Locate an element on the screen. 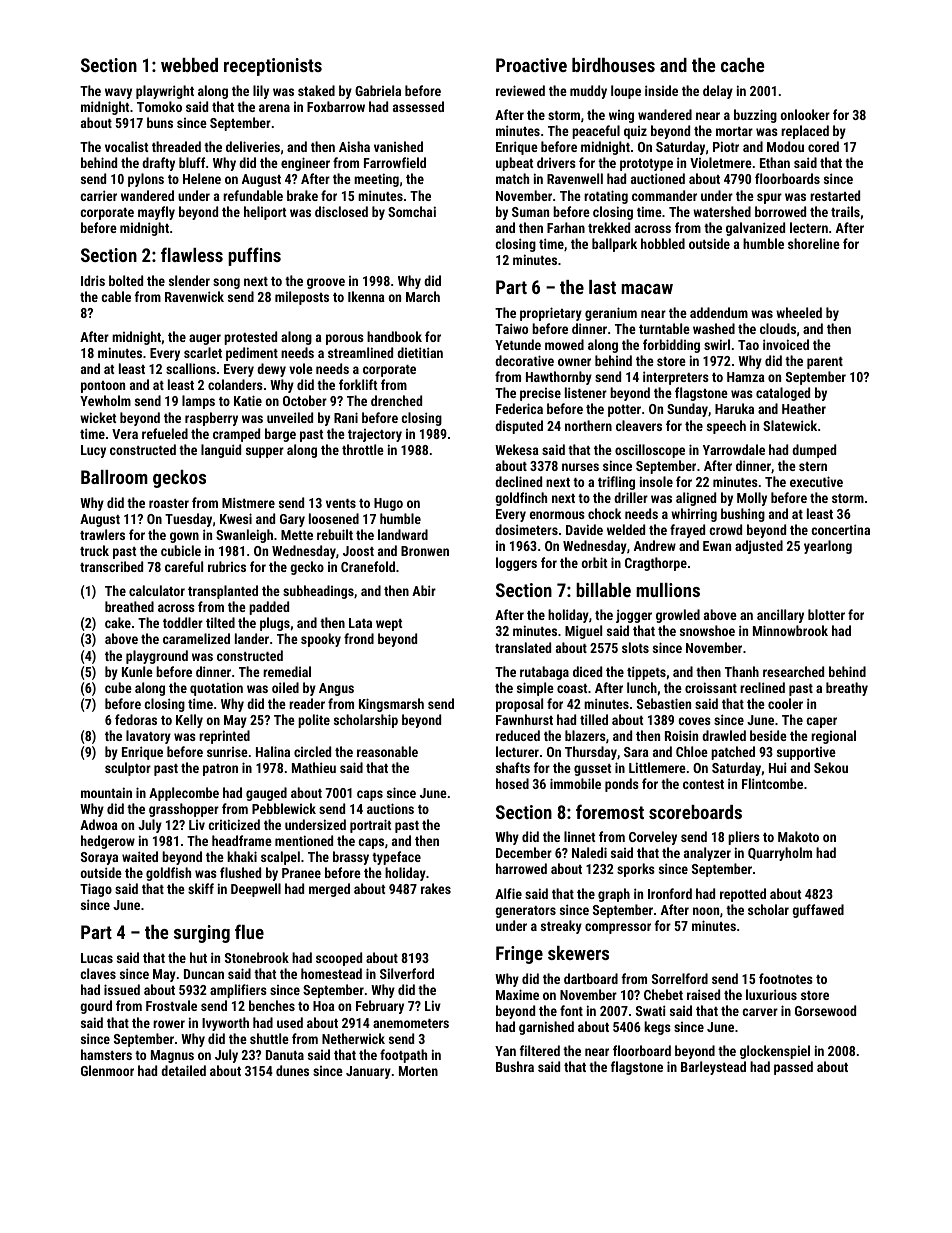 This screenshot has height=1233, width=952. executive is located at coordinates (816, 481).
